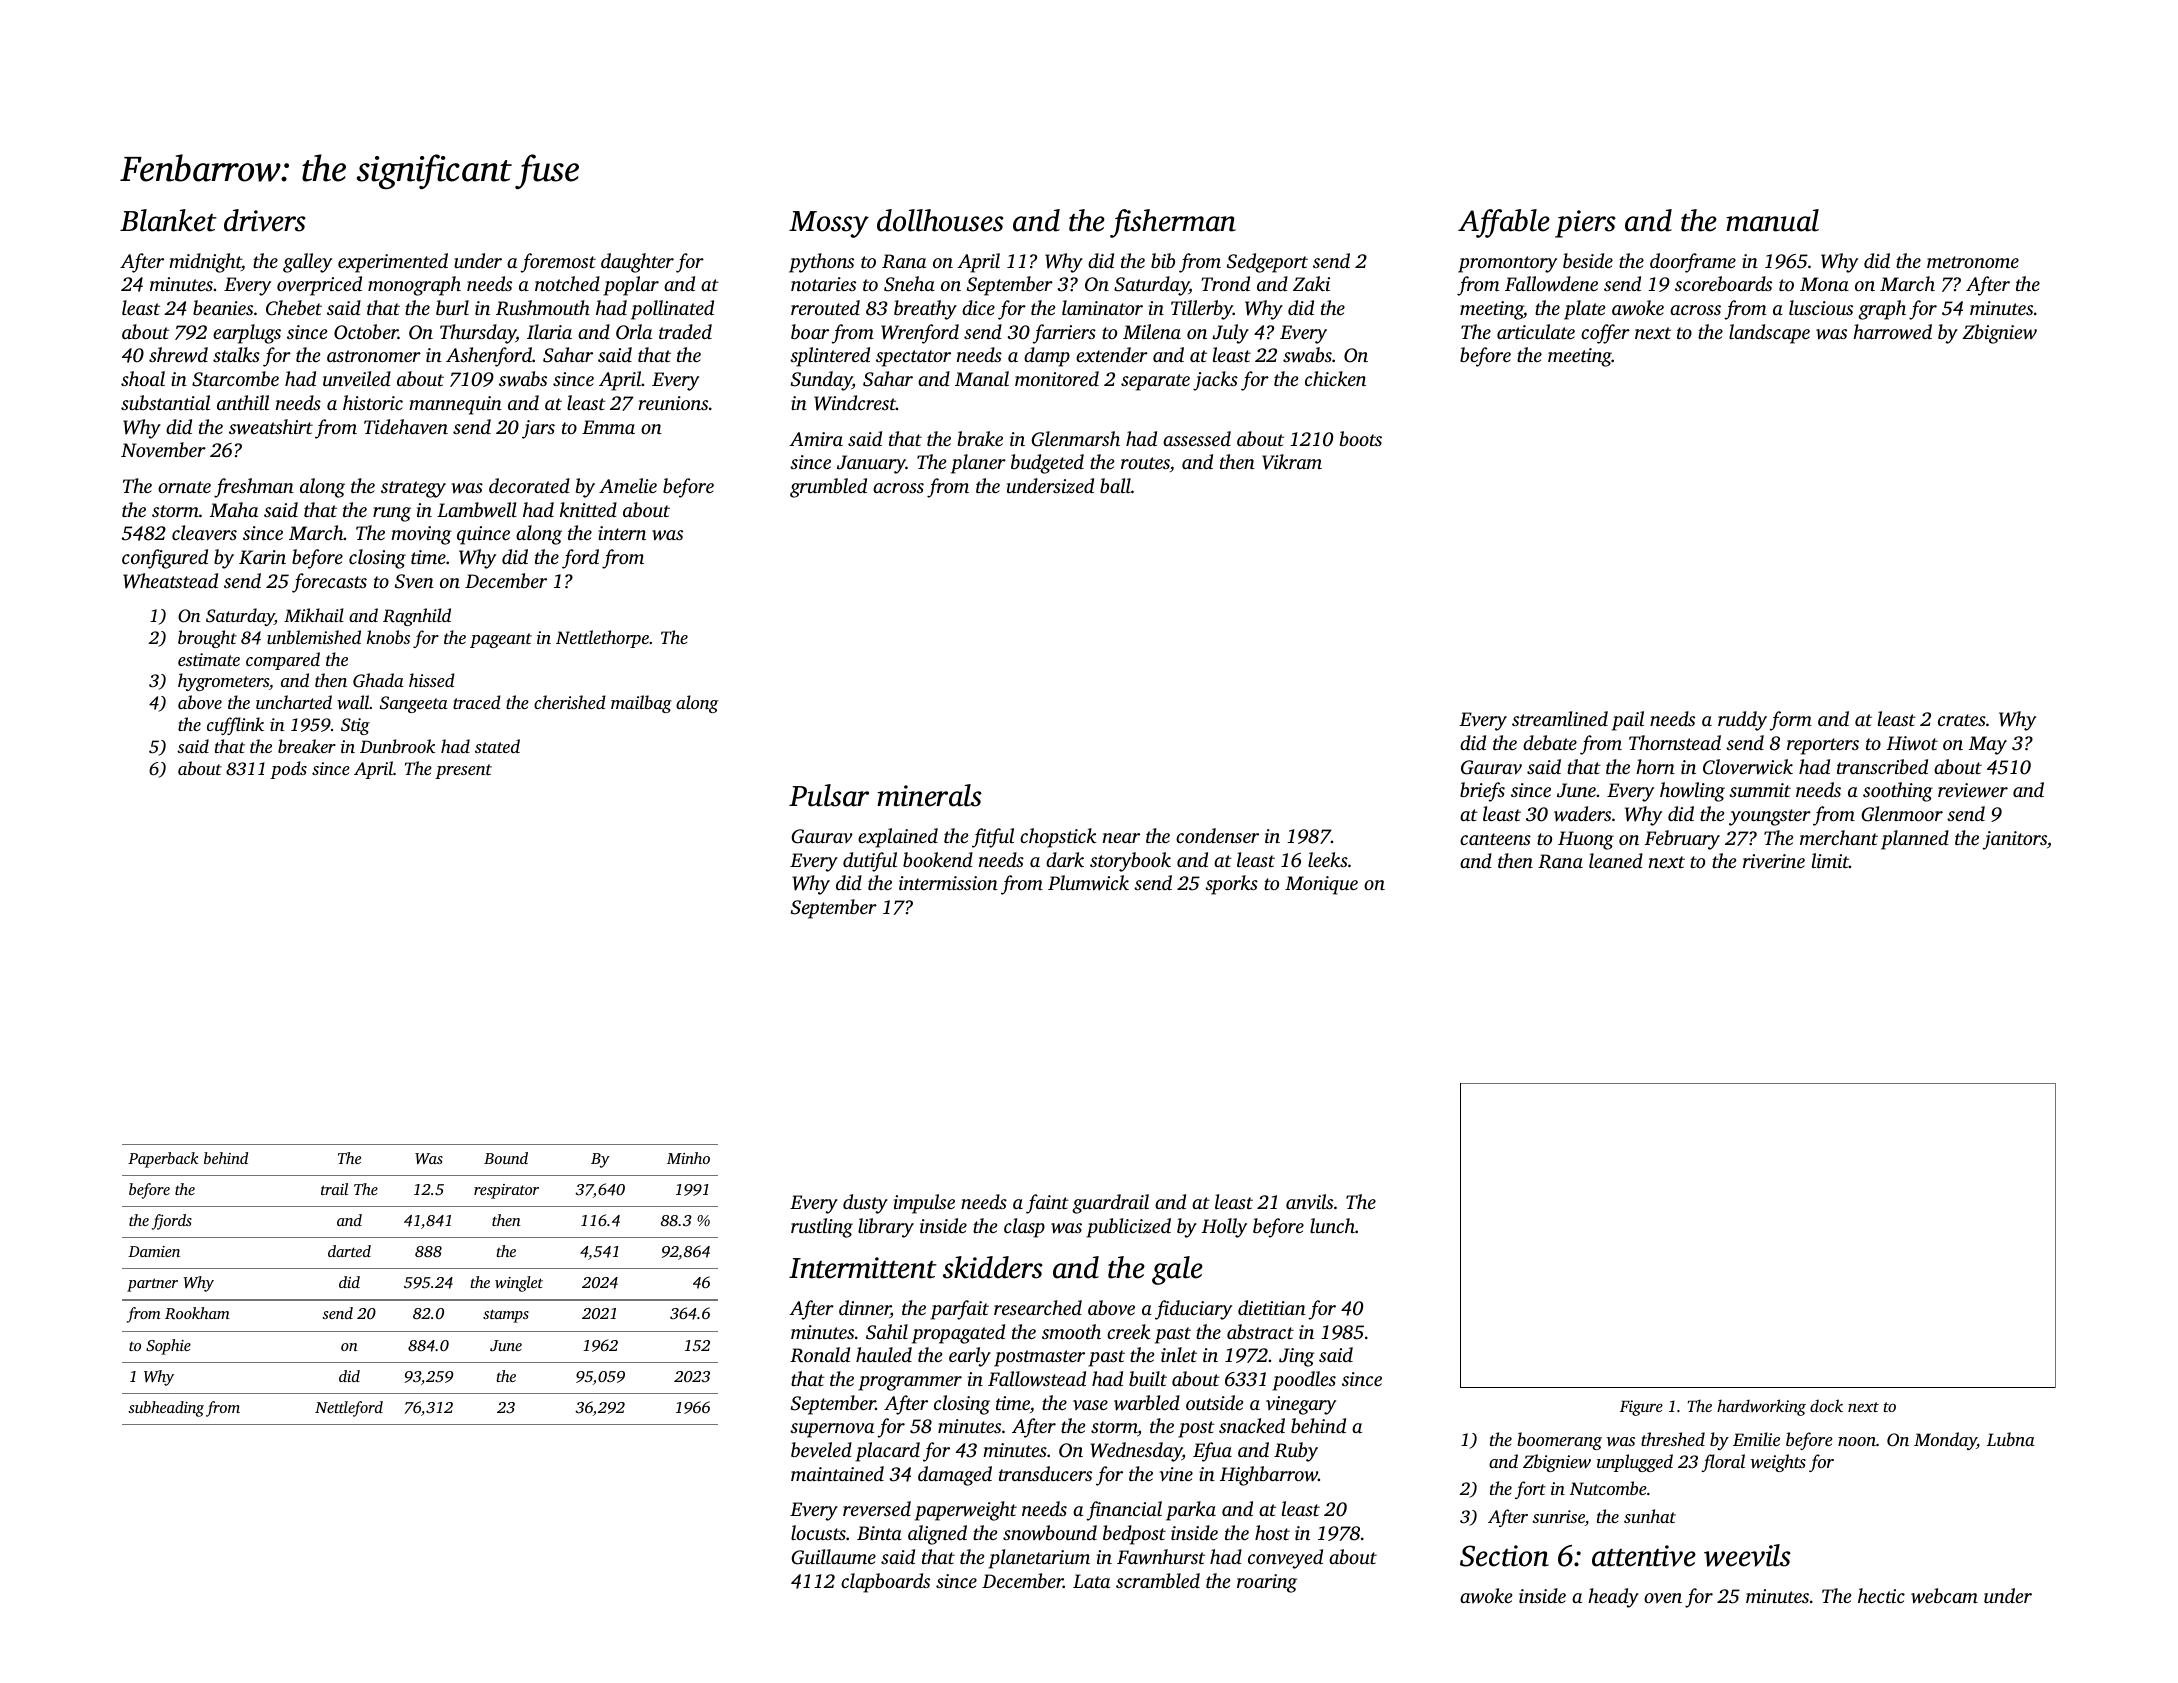  Describe the element at coordinates (828, 488) in the page. I see `grumbled` at that location.
